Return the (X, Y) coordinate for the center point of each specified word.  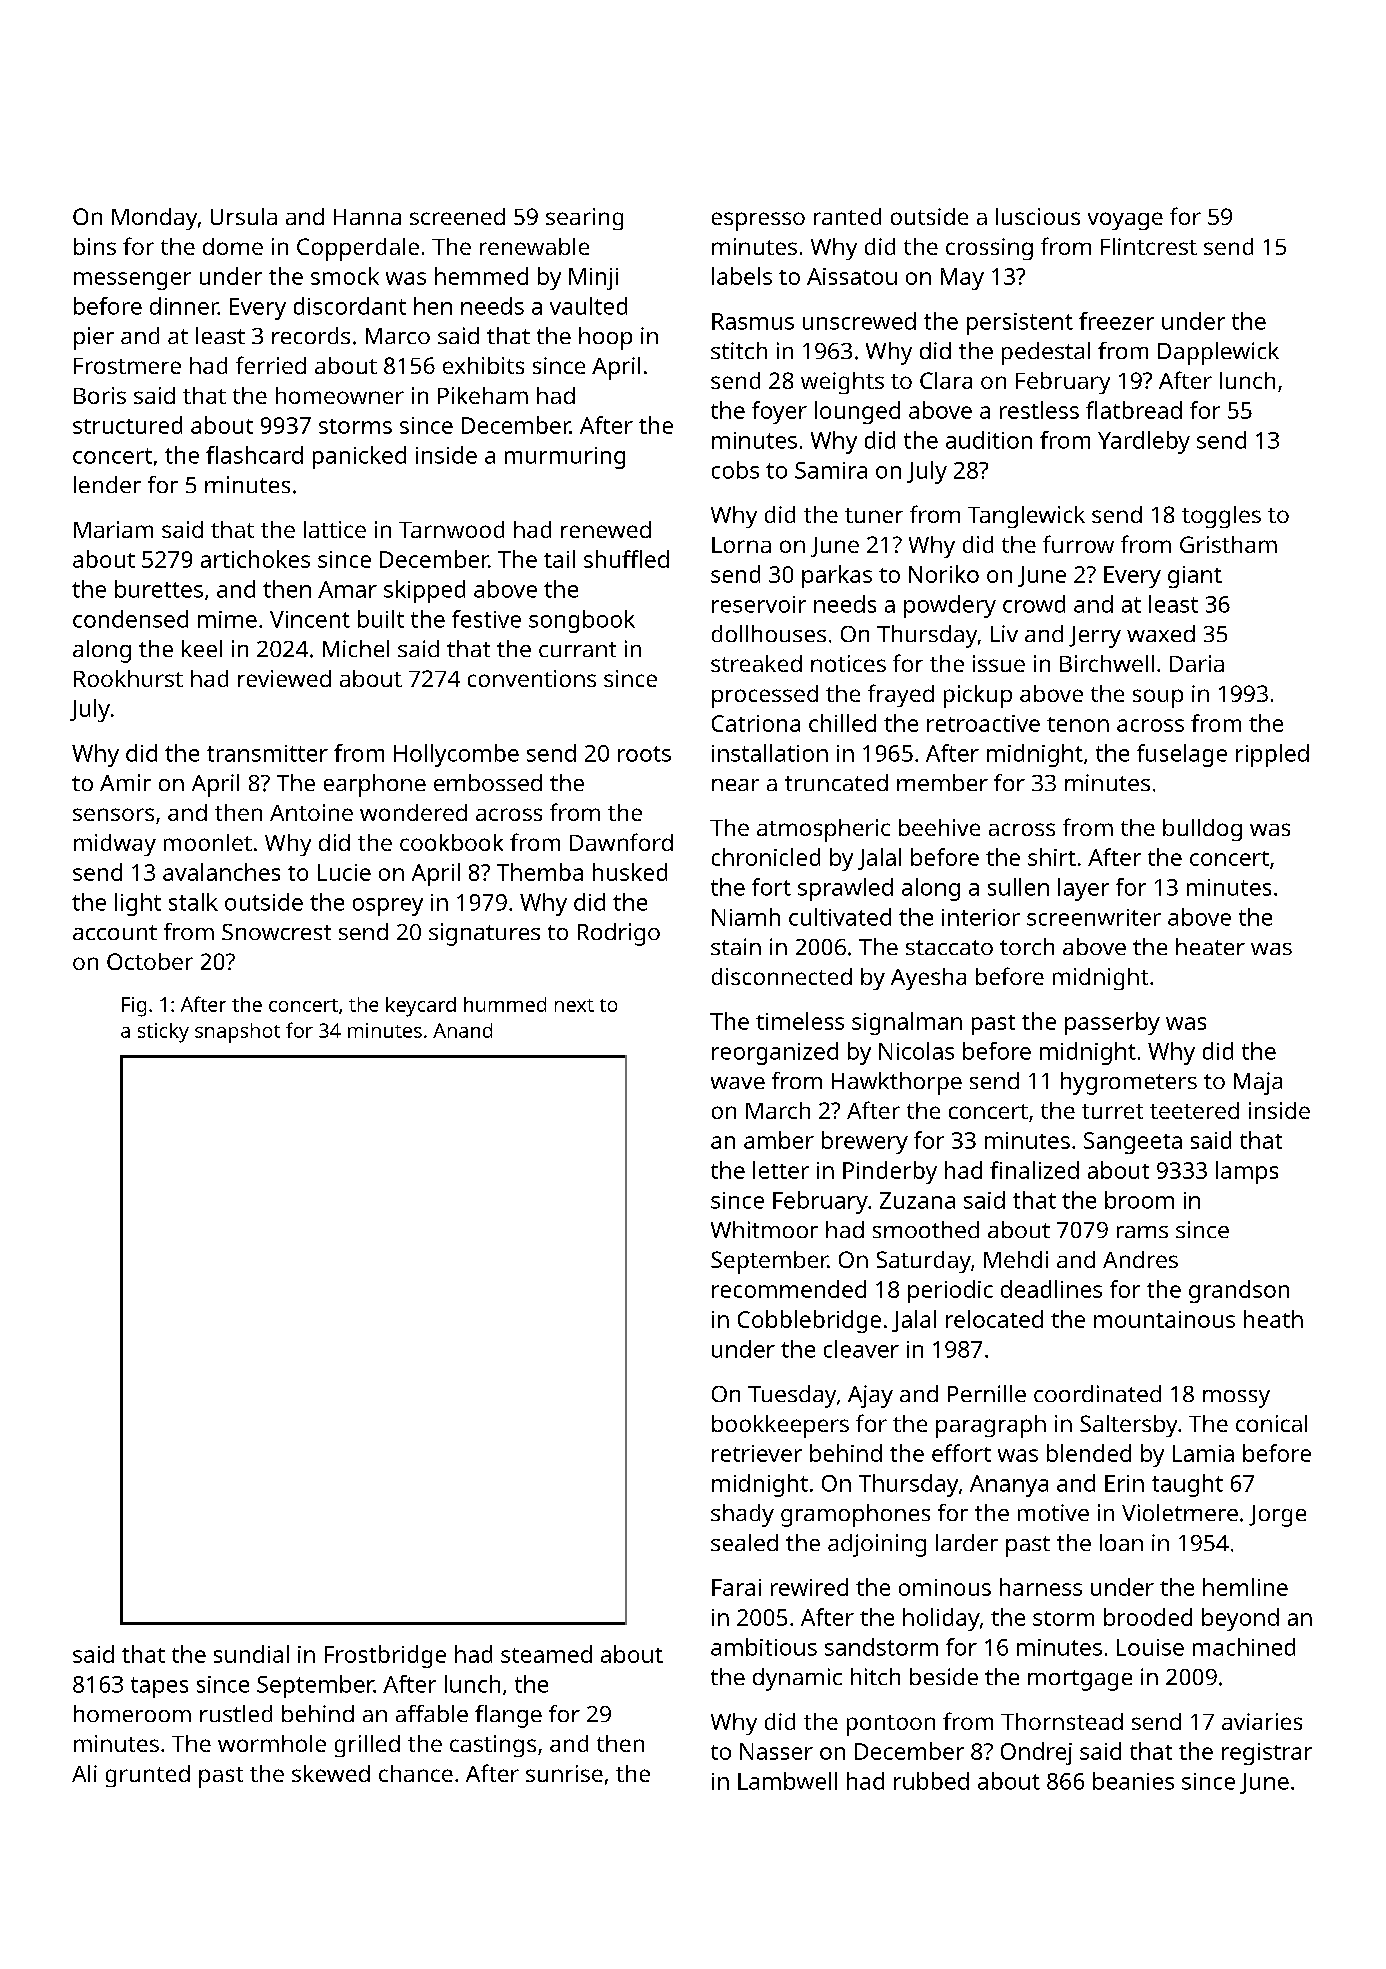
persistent (1020, 324)
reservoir (759, 604)
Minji (593, 279)
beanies (1133, 1781)
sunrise (564, 1773)
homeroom (132, 1713)
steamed (546, 1654)
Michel (356, 648)
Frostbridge (385, 1656)
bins (95, 246)
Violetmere (1180, 1512)
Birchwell (1107, 663)
